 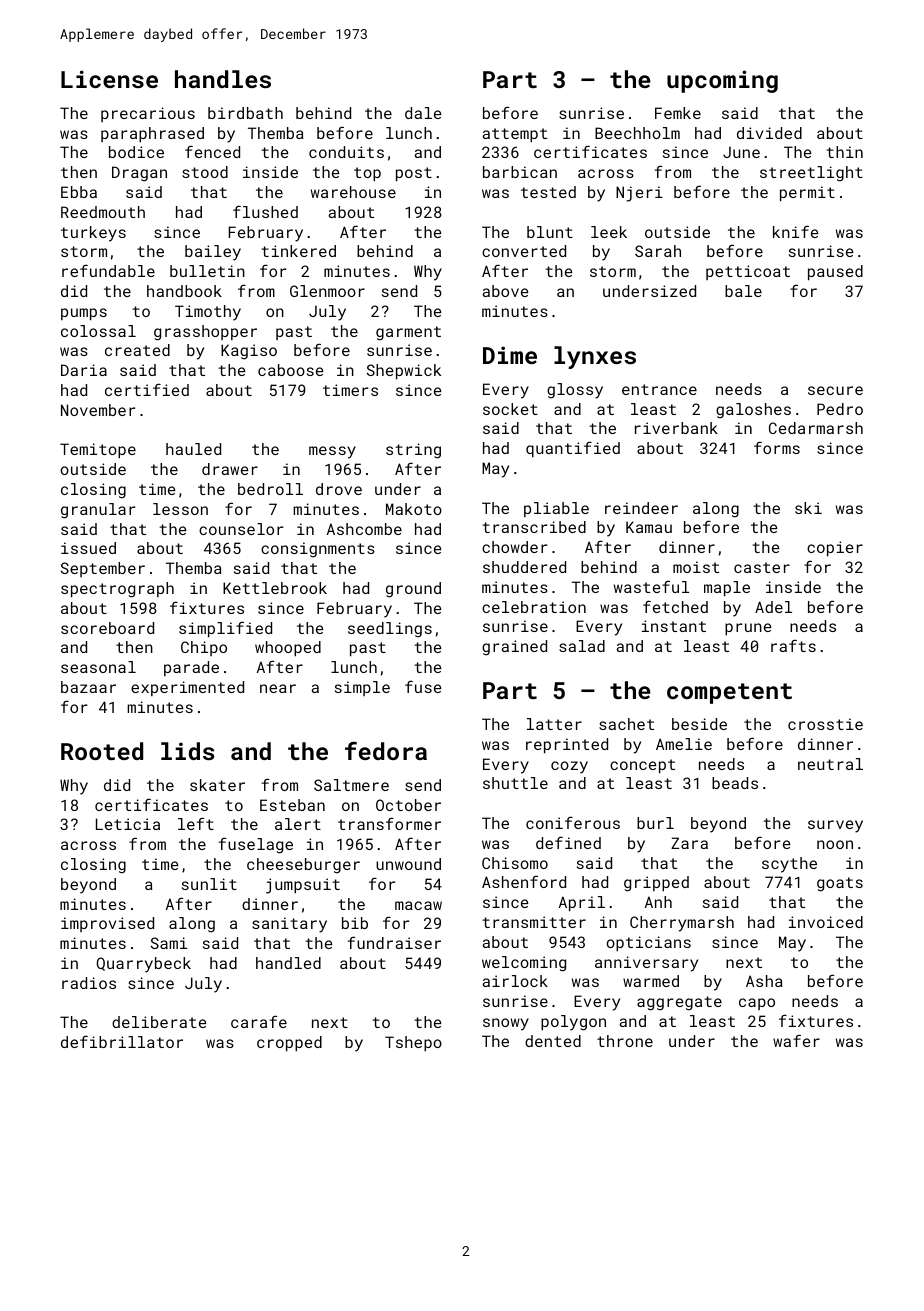 What do you see at coordinates (595, 357) in the image?
I see `lynxes` at bounding box center [595, 357].
